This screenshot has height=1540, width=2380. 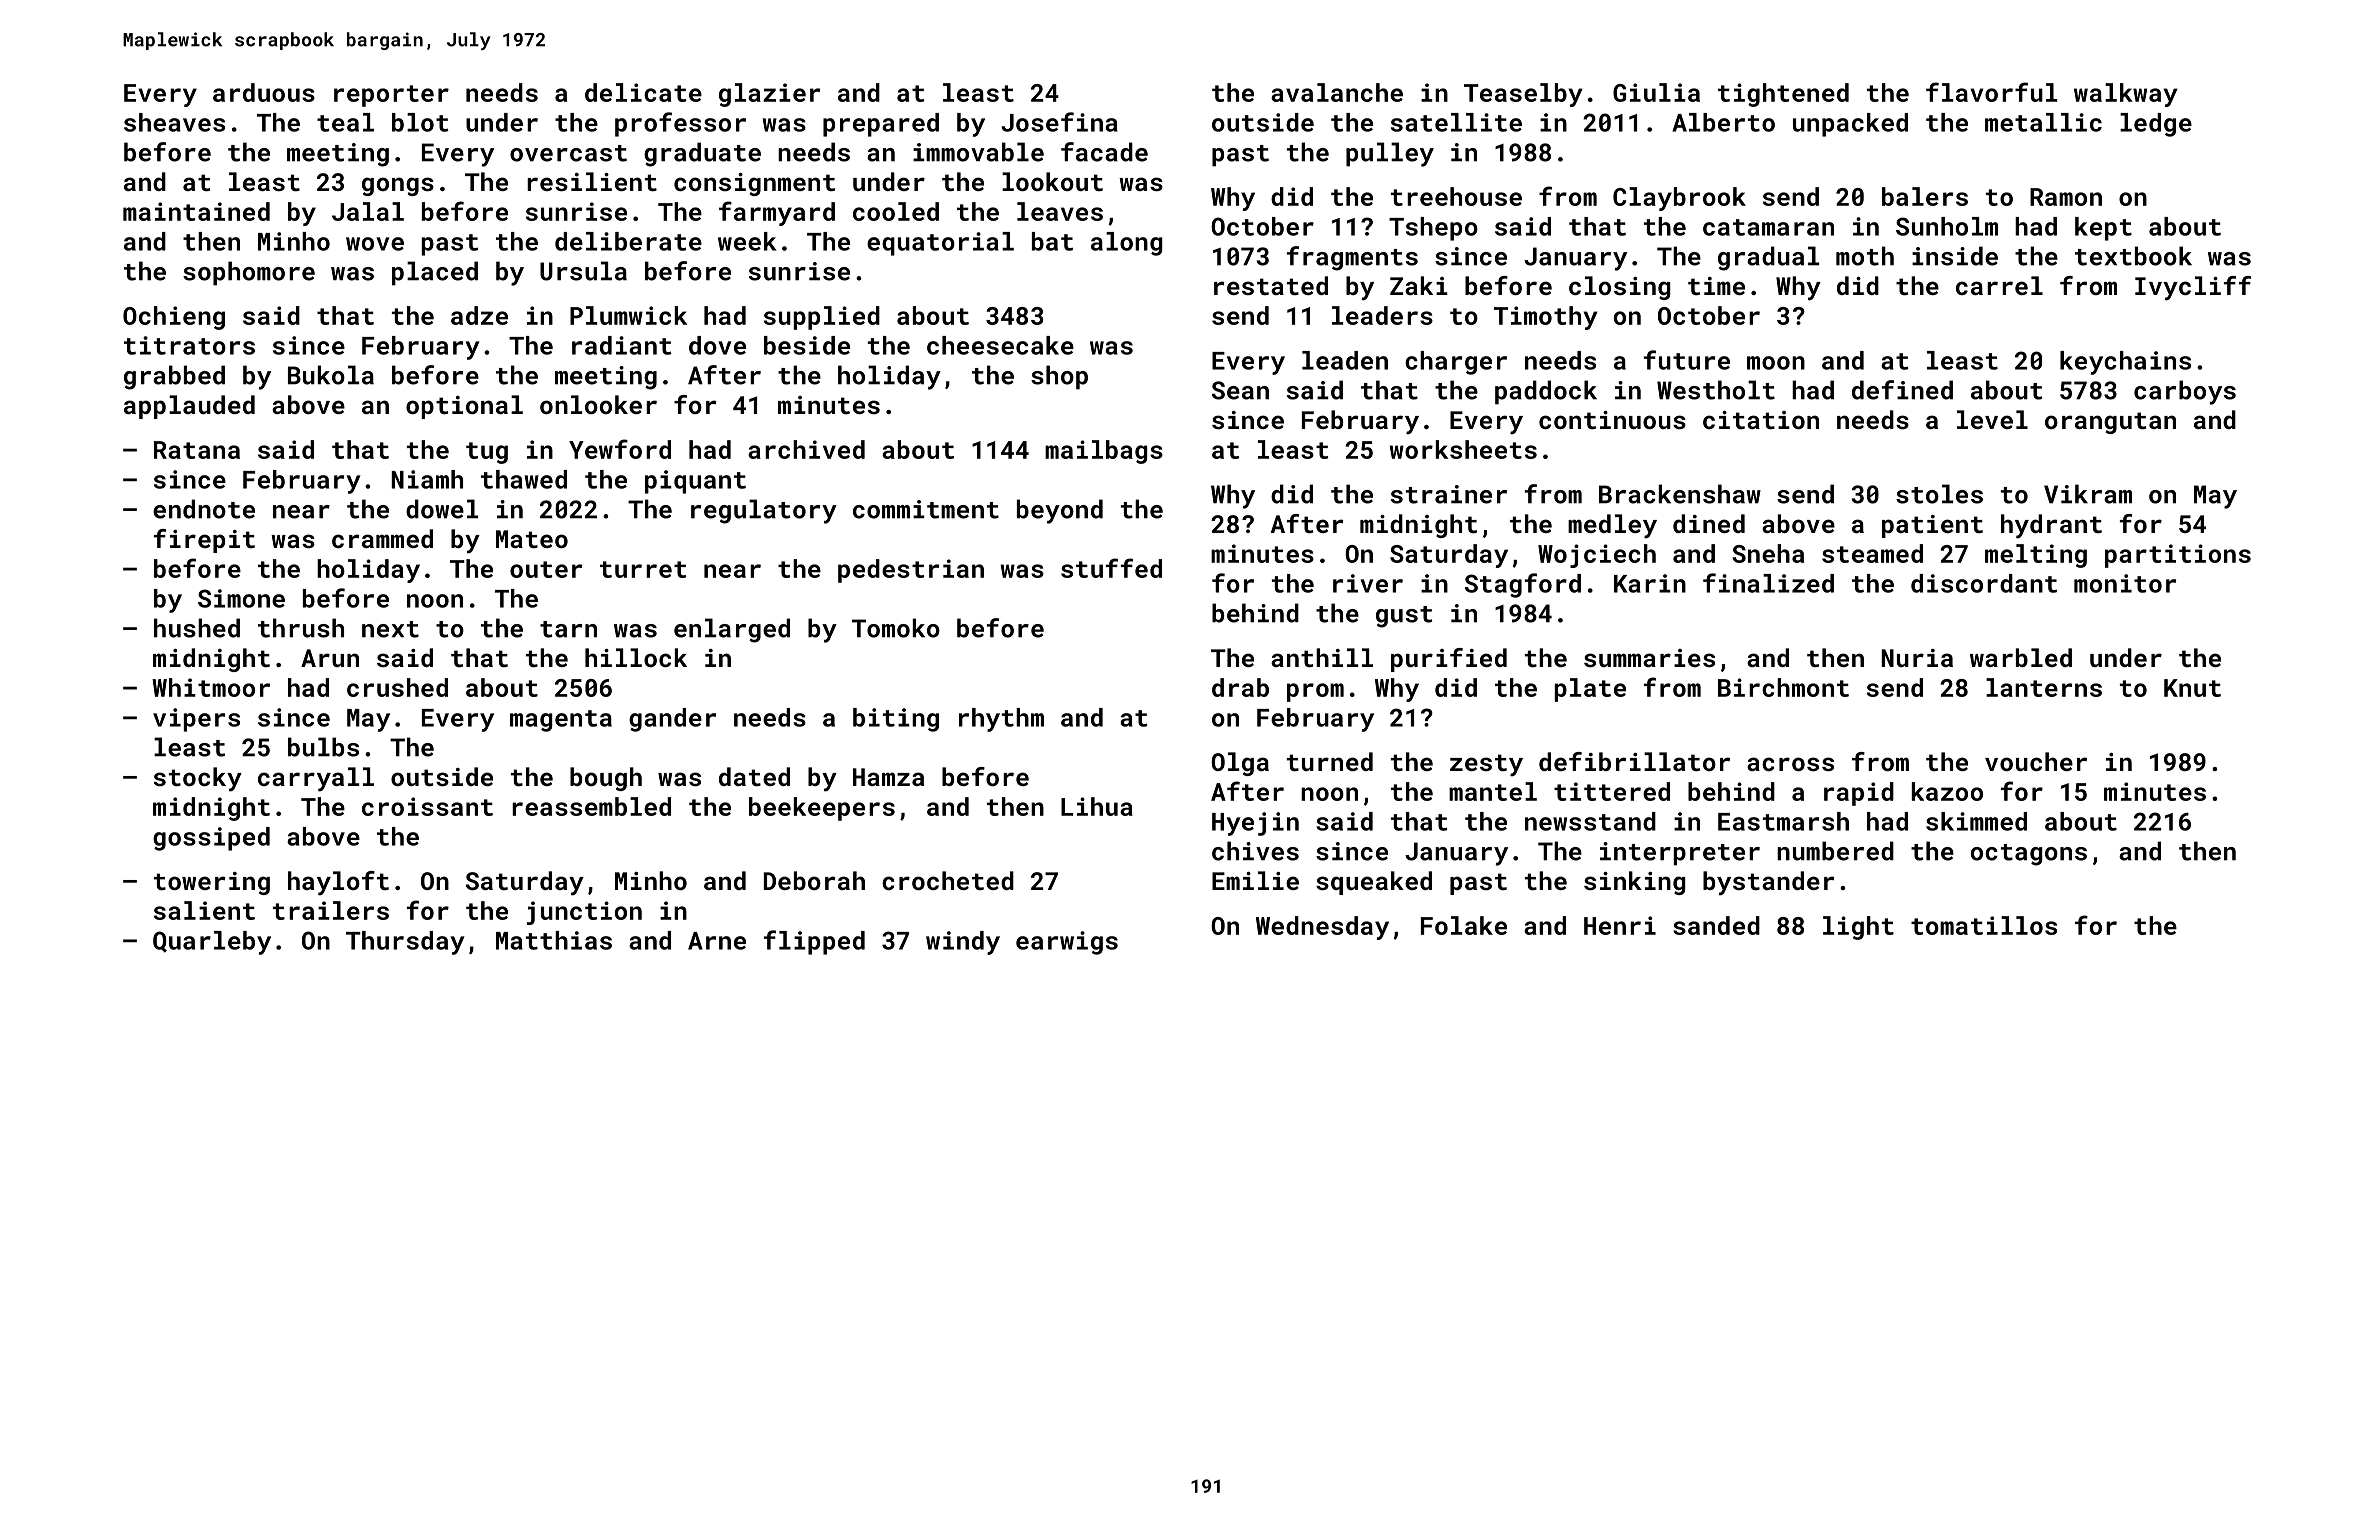 I want to click on Plumwick, so click(x=628, y=315).
